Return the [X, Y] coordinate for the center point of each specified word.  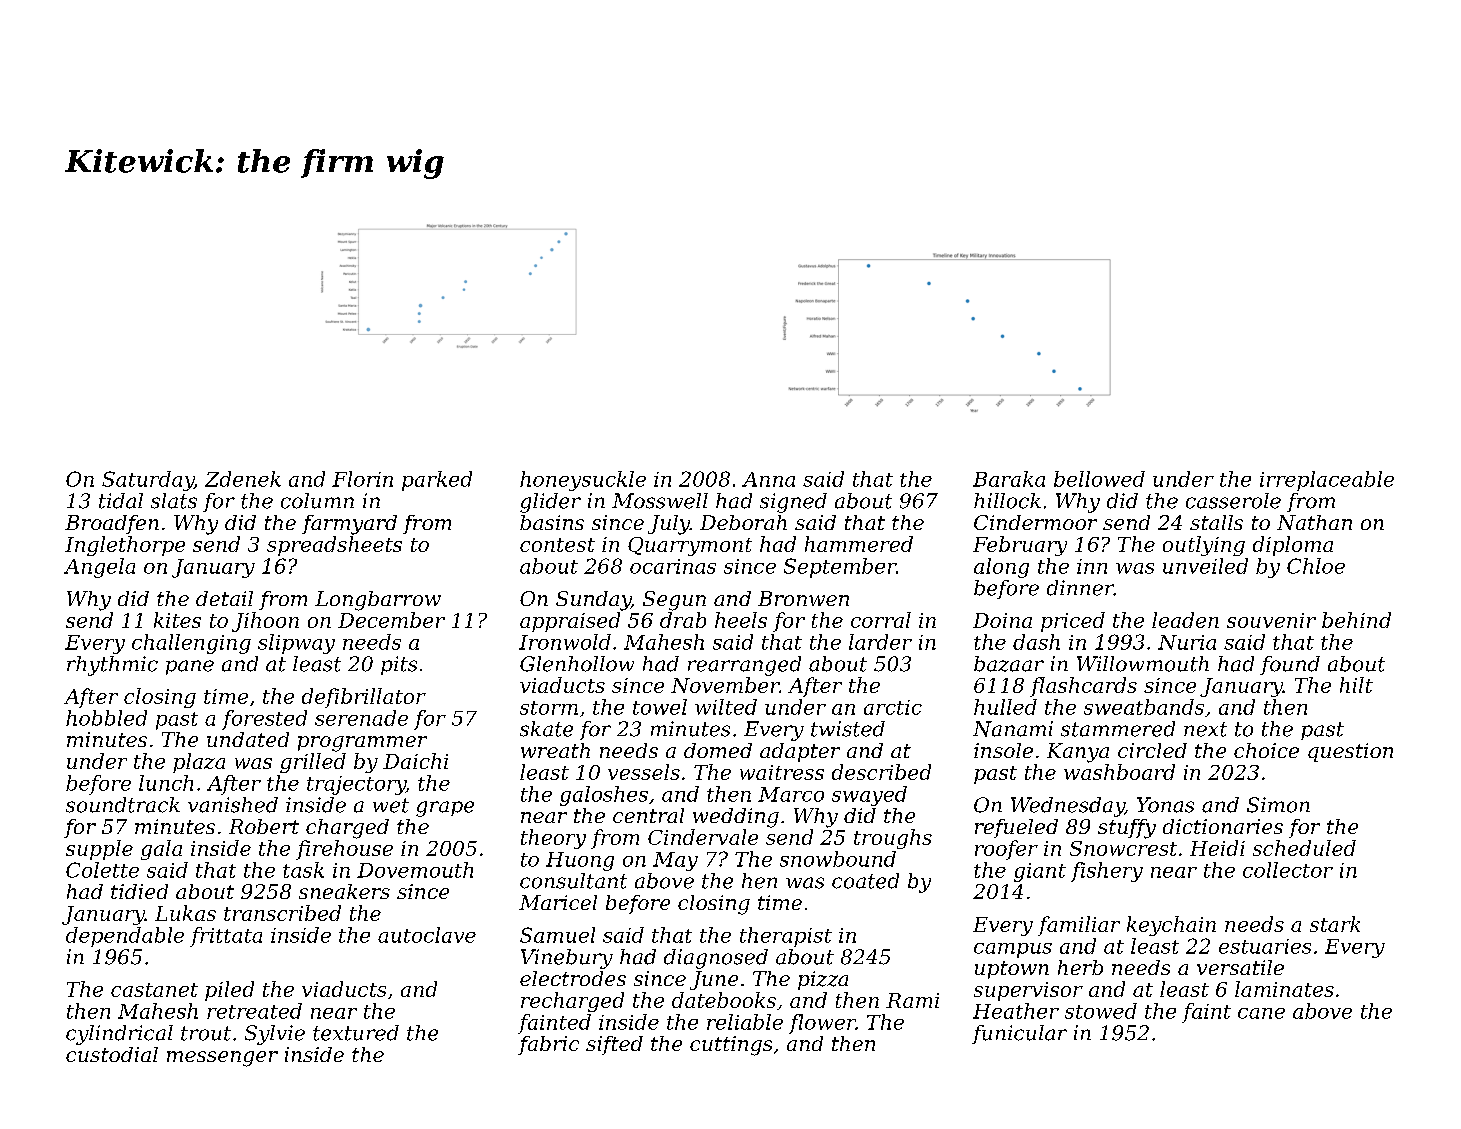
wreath [555, 750]
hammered [859, 544]
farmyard [349, 525]
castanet [154, 990]
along [1001, 568]
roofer [1006, 850]
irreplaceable [1327, 481]
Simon [1278, 805]
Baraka [1009, 479]
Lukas [185, 913]
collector [1288, 870]
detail [224, 598]
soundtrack [123, 805]
